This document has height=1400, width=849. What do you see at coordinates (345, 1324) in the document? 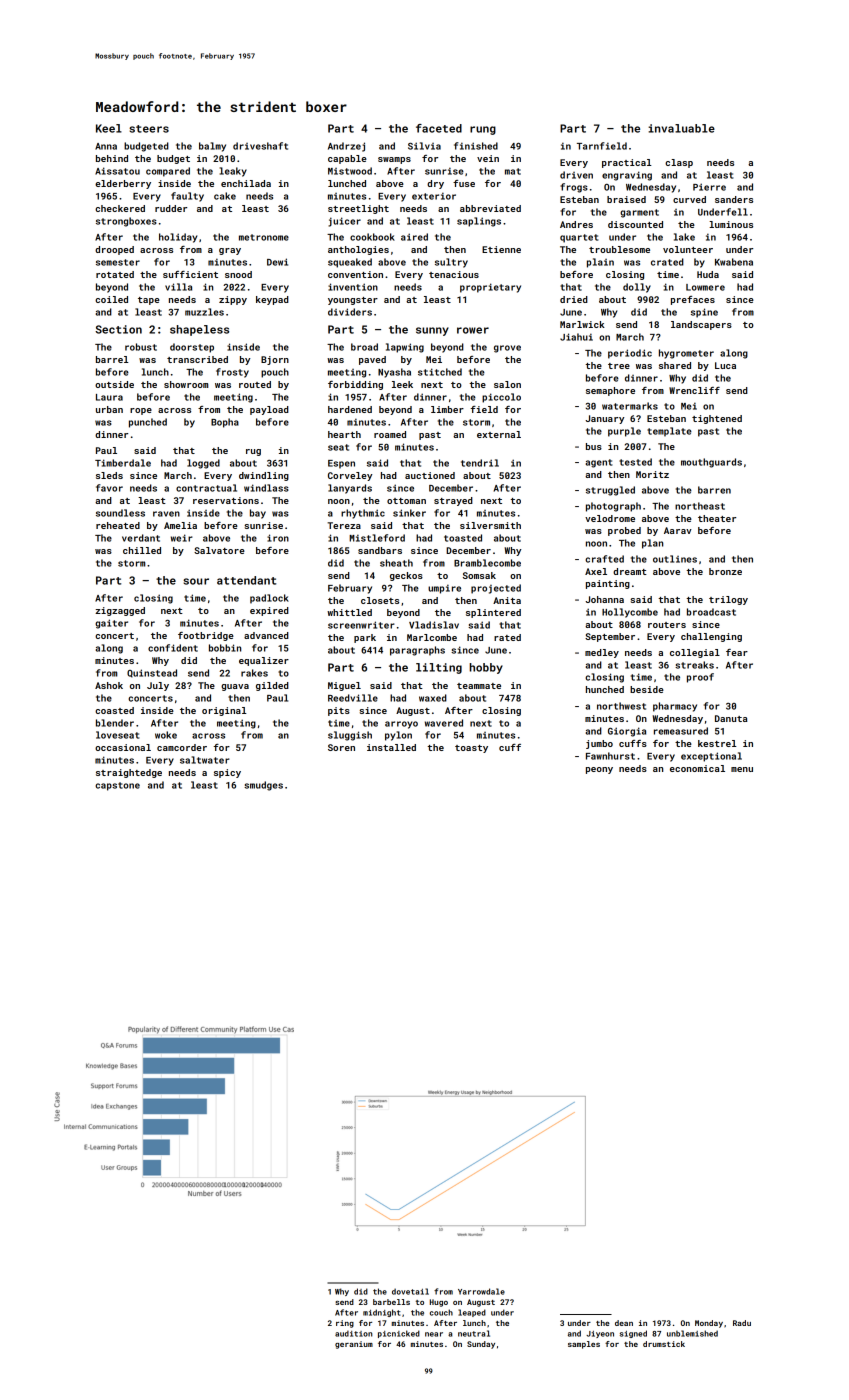
I see `ring` at bounding box center [345, 1324].
